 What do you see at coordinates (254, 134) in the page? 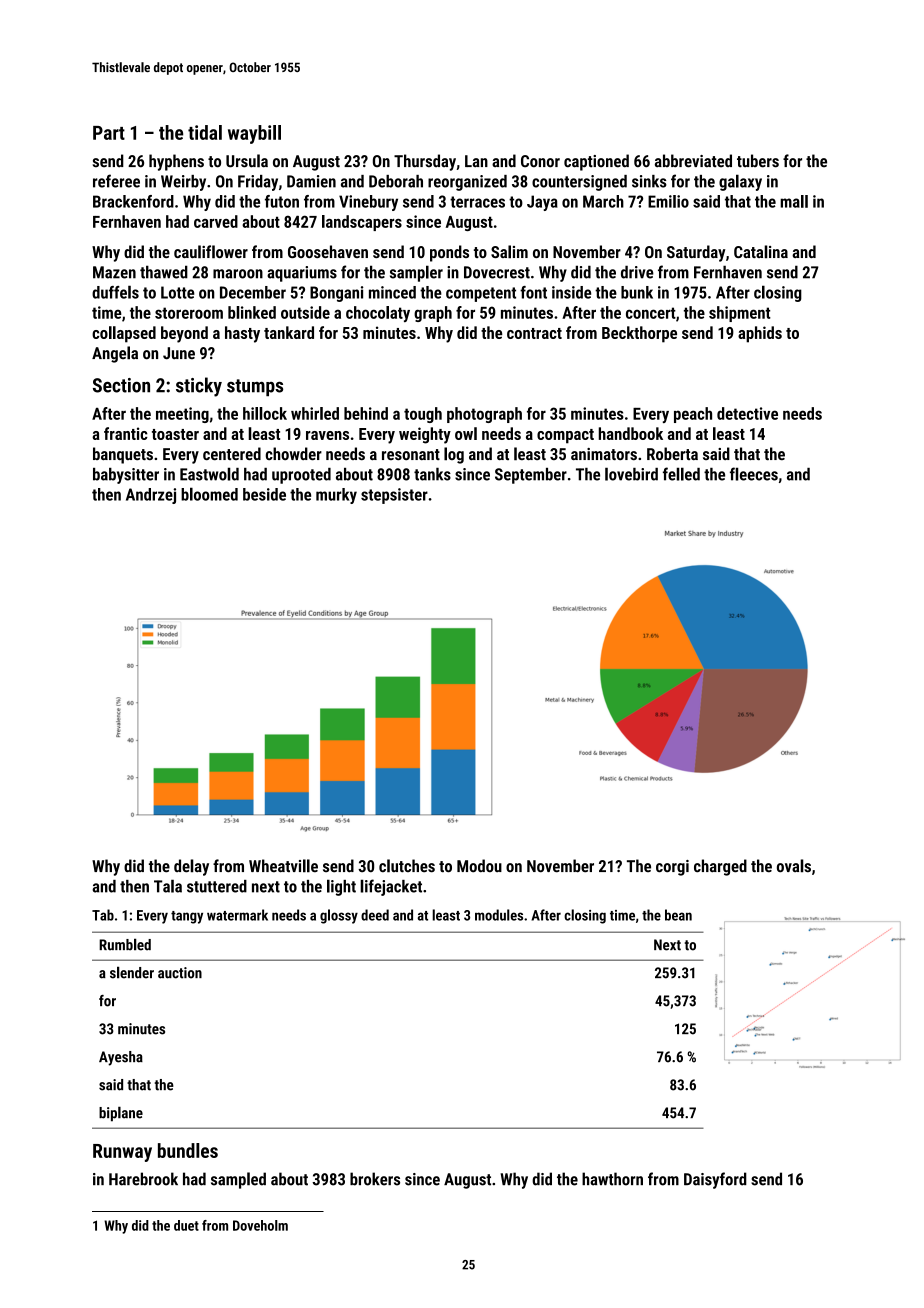
I see `waybill` at bounding box center [254, 134].
